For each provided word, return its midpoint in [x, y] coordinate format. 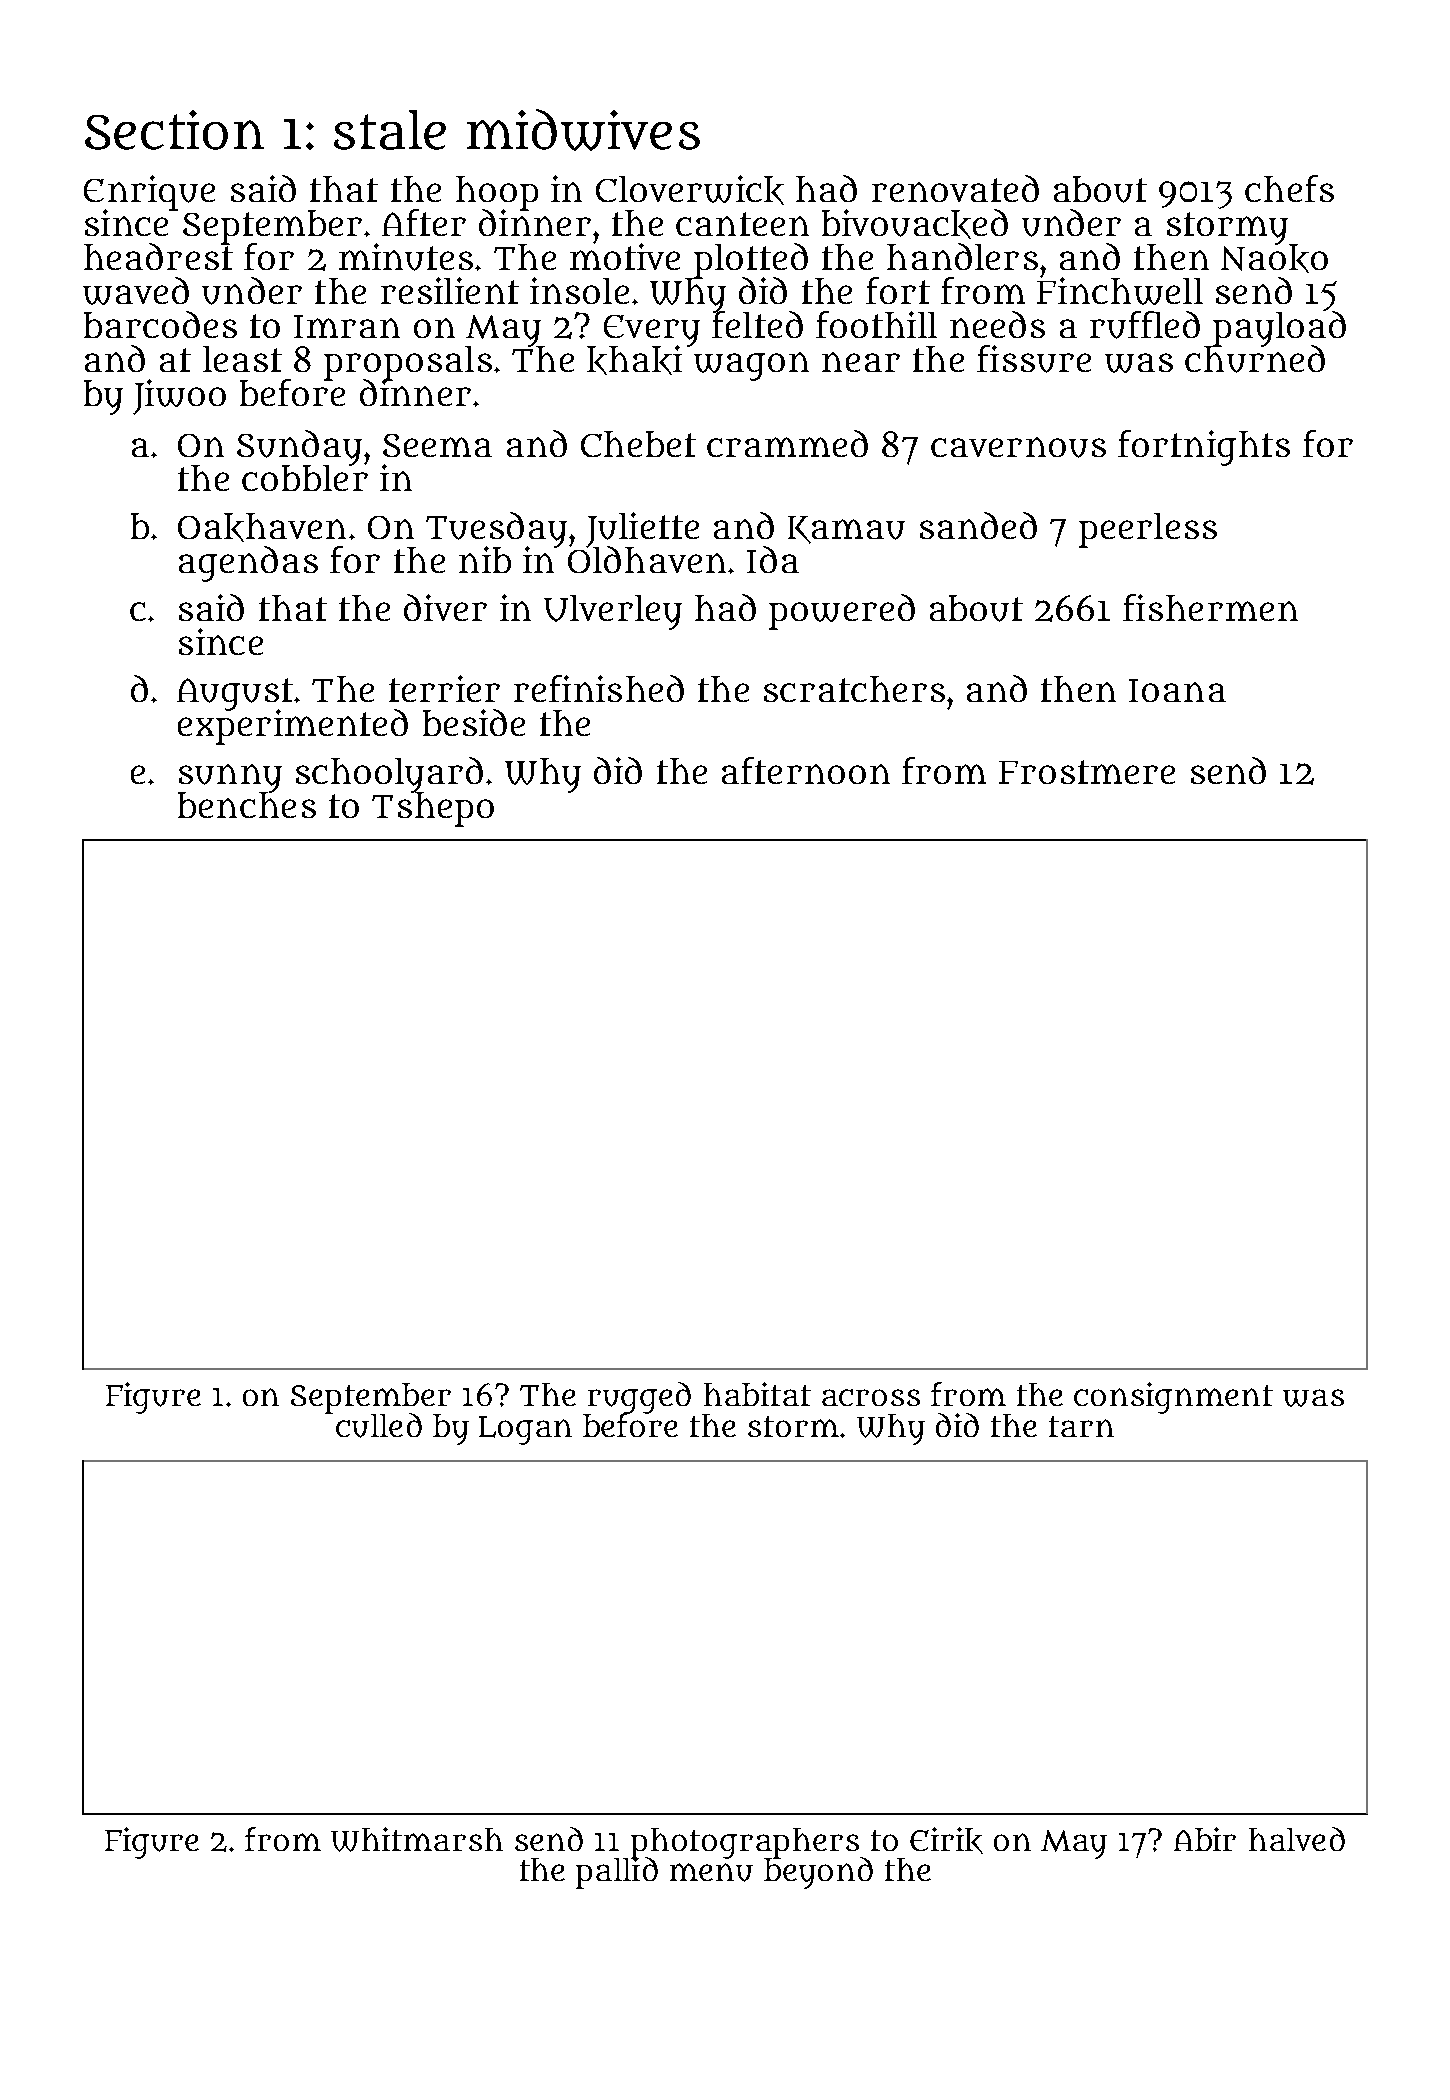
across [871, 1397]
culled [379, 1425]
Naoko [1274, 258]
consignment [1173, 1398]
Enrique [149, 192]
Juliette [643, 529]
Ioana [1177, 690]
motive [625, 256]
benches [247, 805]
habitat [757, 1394]
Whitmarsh [417, 1839]
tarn [1081, 1426]
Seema [437, 445]
